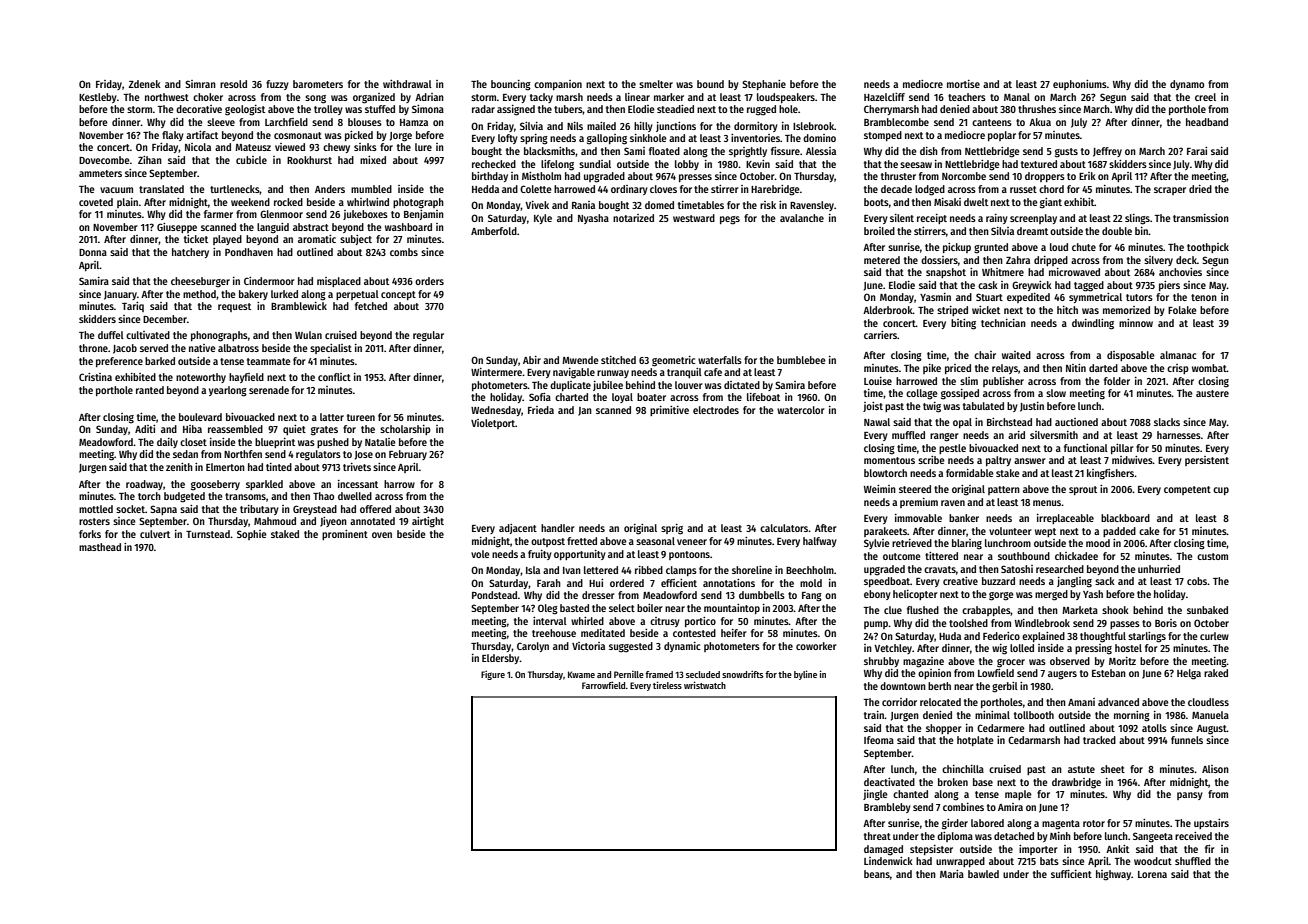 The image size is (1308, 924). I want to click on Colette, so click(536, 189).
